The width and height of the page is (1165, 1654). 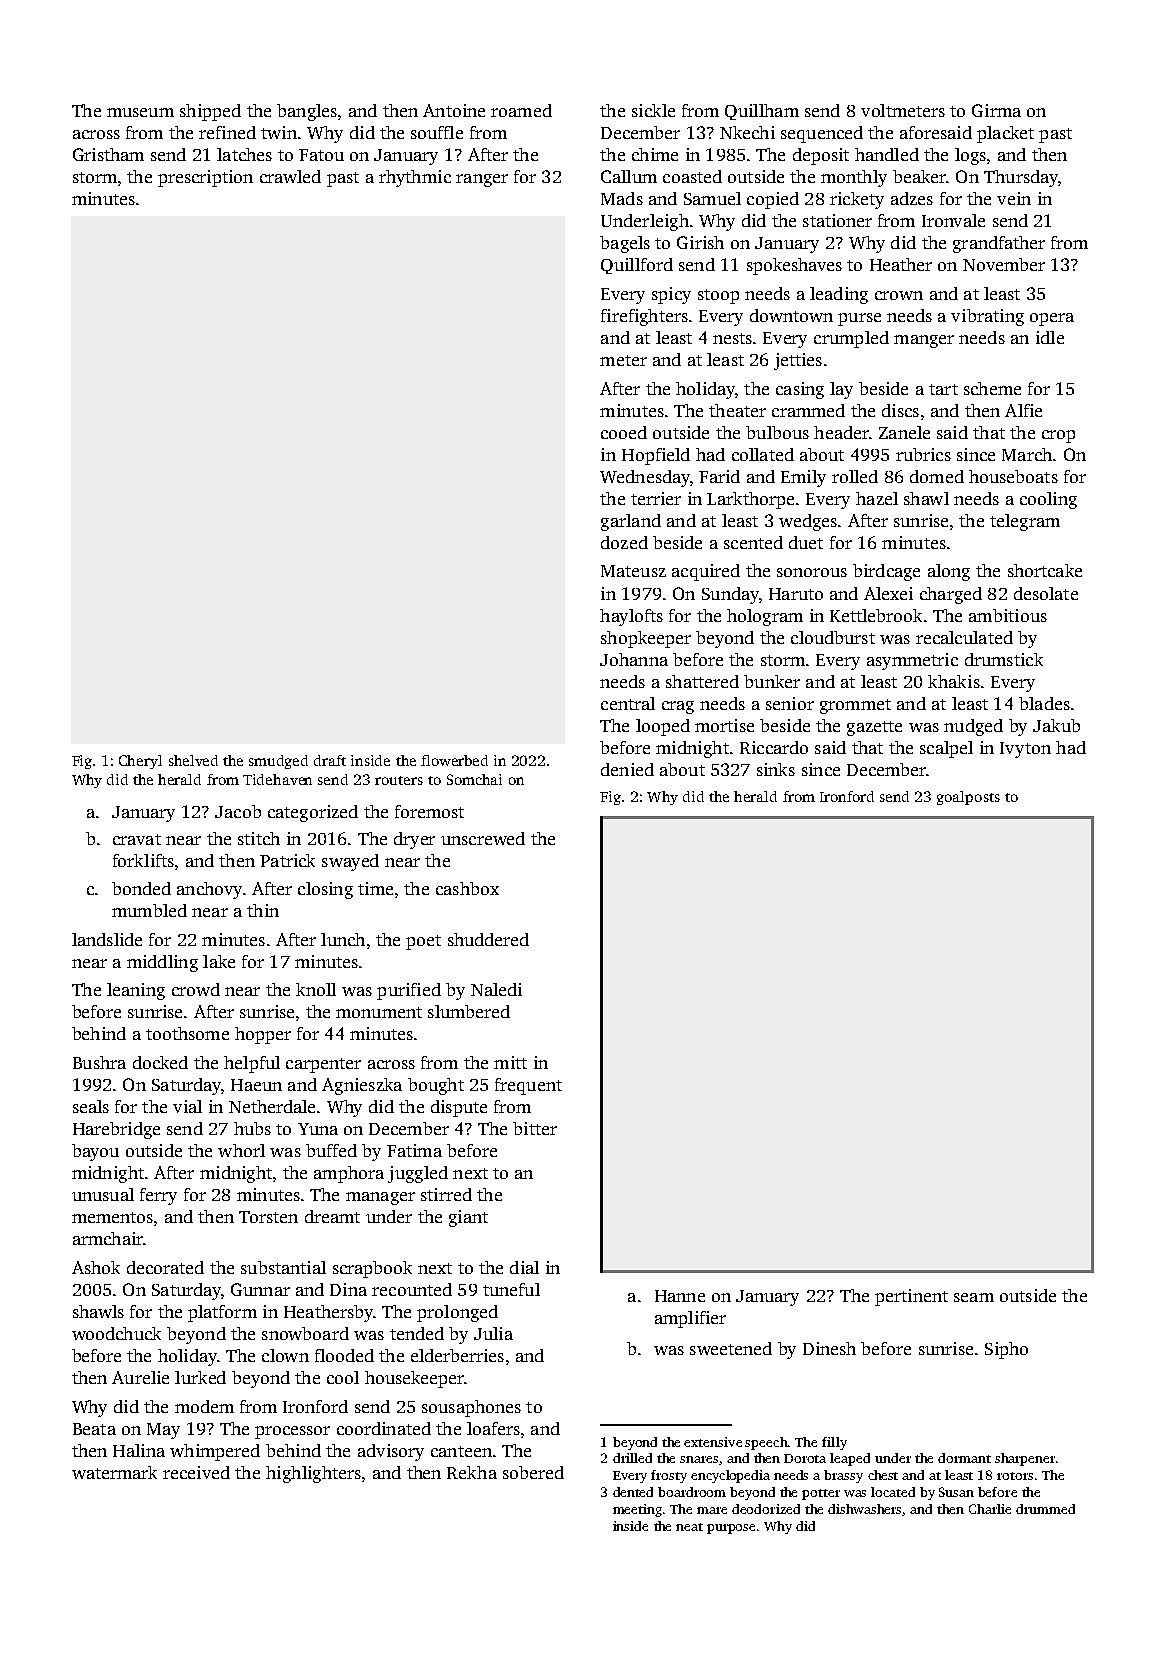 I want to click on sobered, so click(x=533, y=1472).
